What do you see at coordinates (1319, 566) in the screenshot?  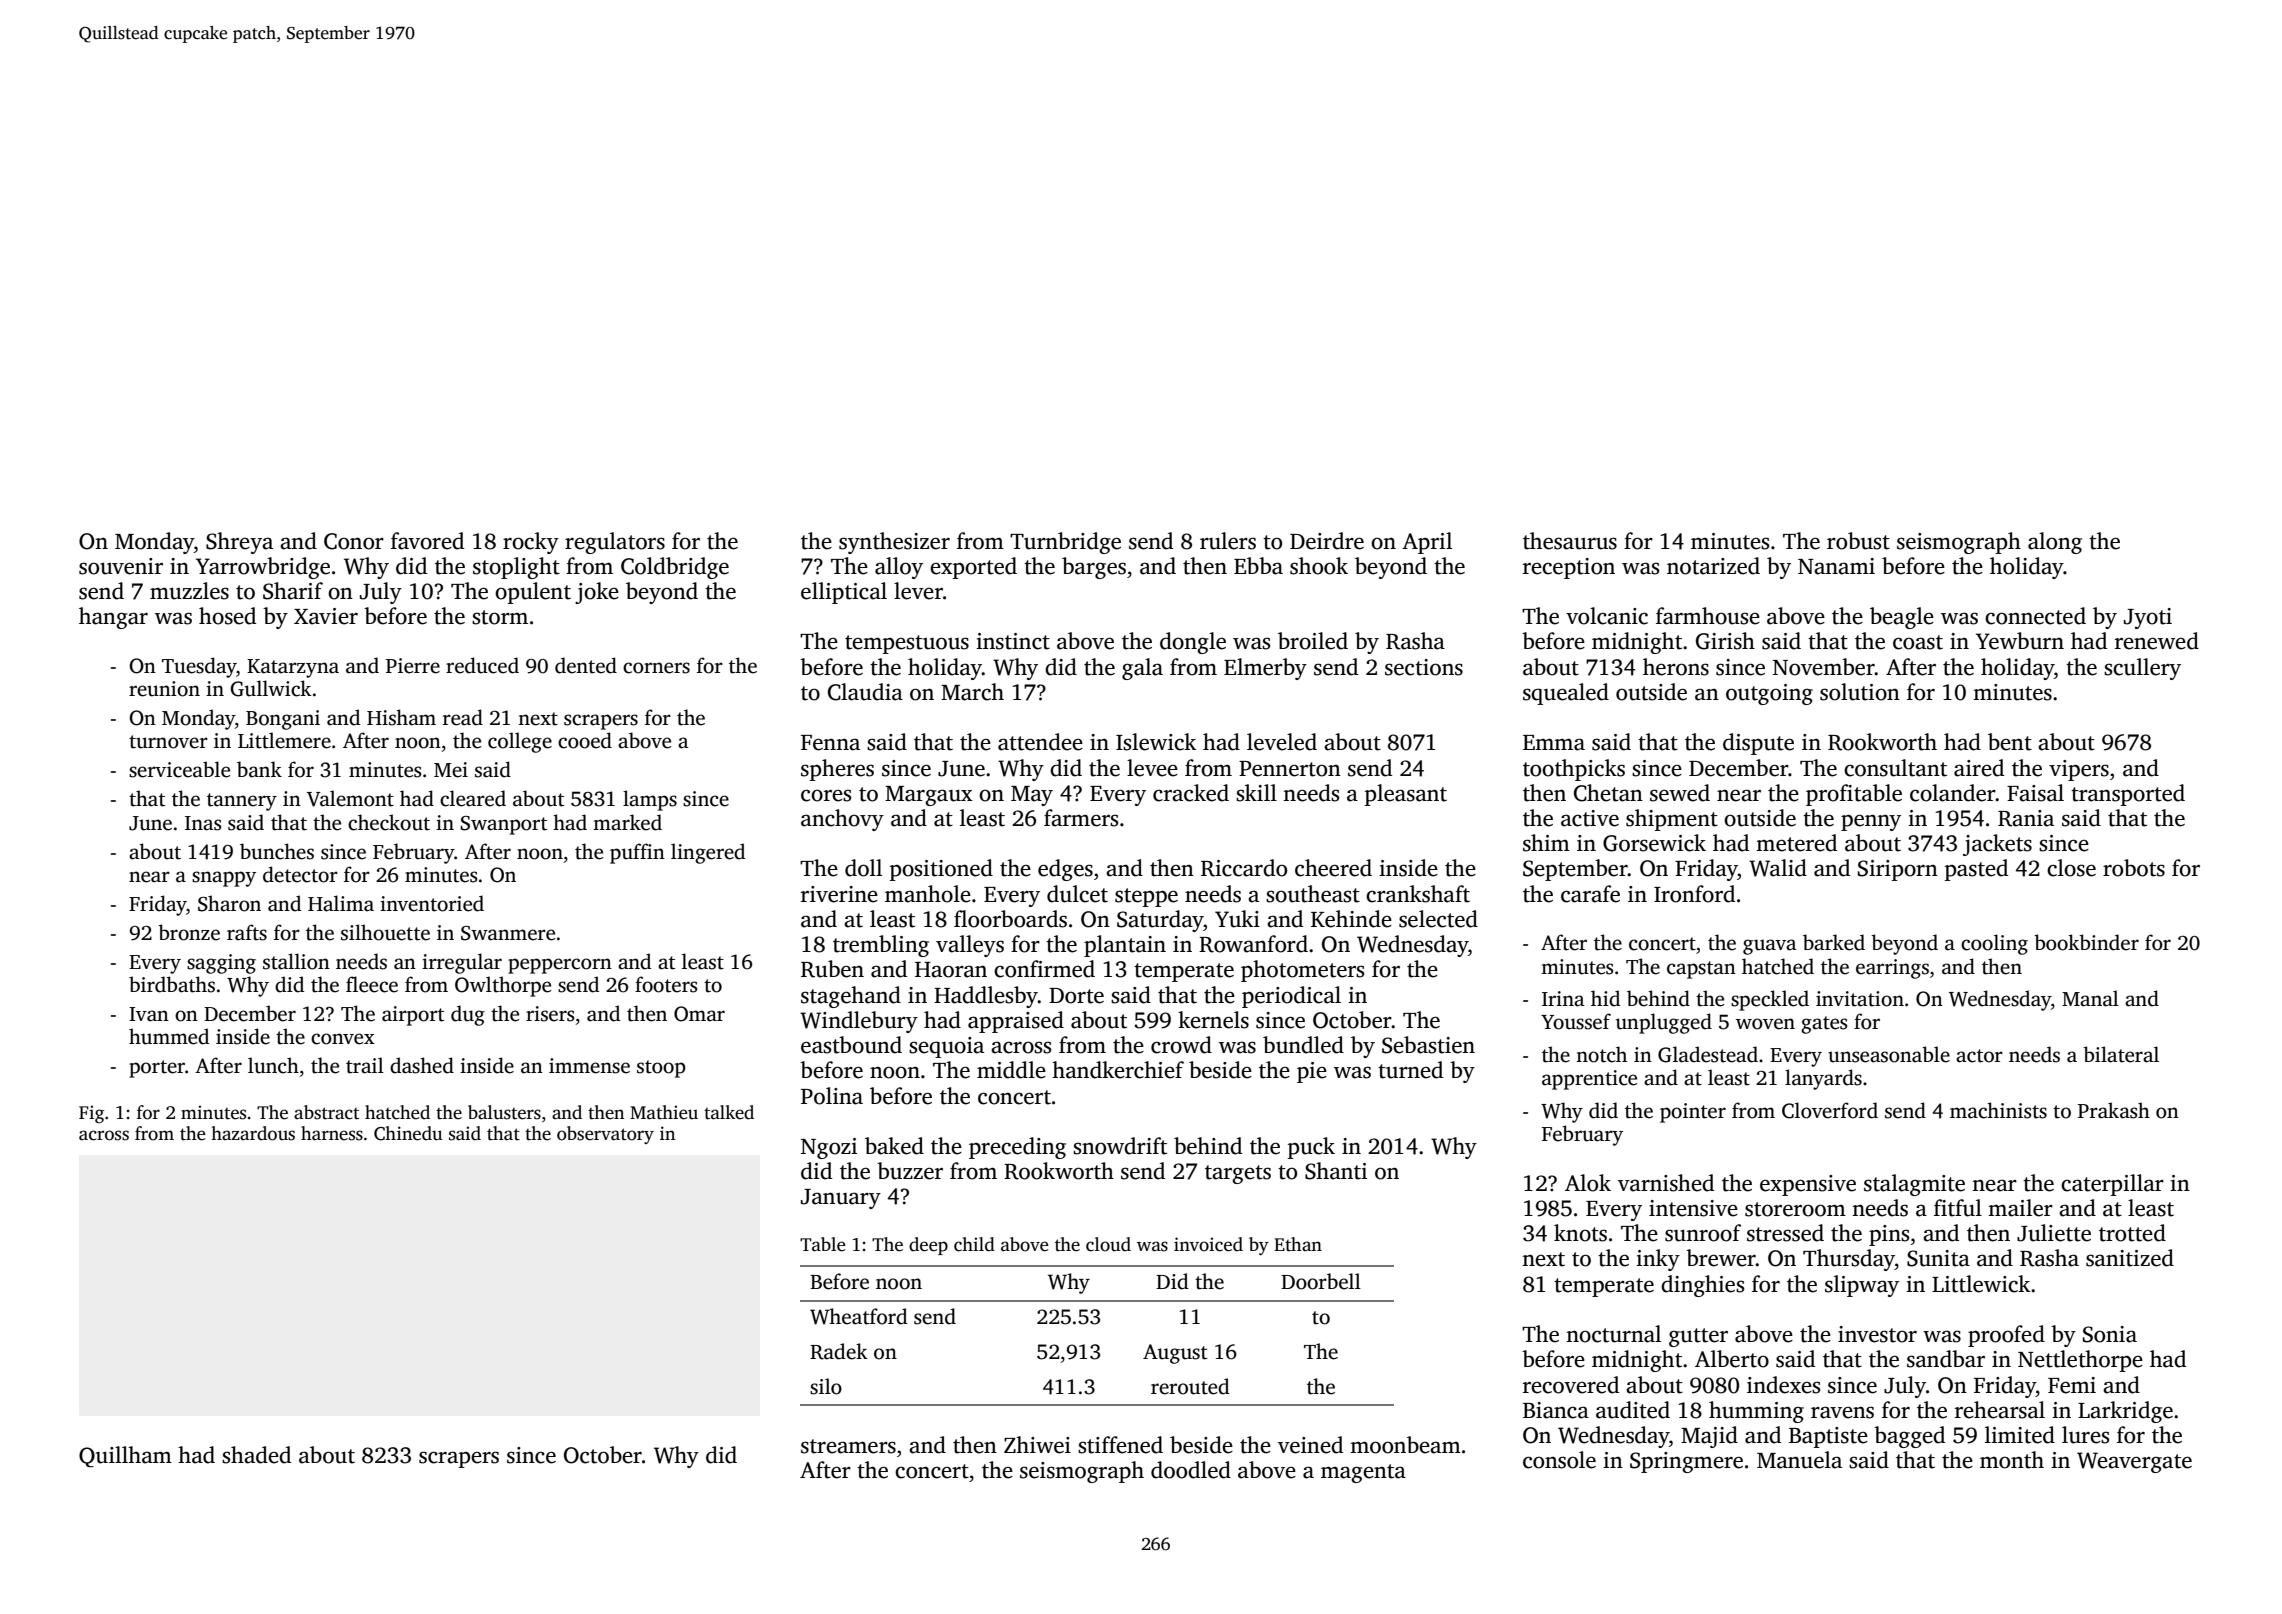 I see `shook` at bounding box center [1319, 566].
